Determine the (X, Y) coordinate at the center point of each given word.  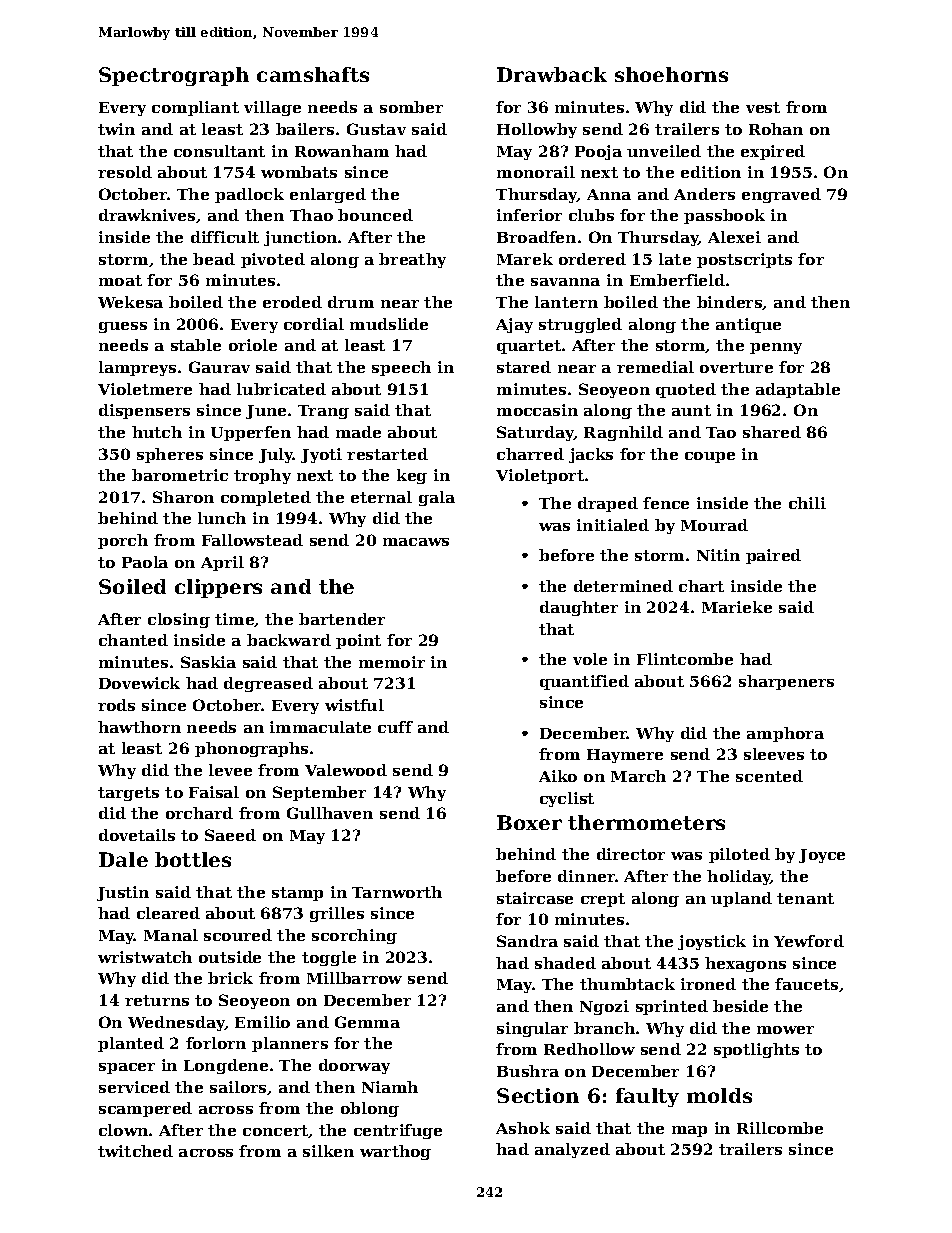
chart (701, 586)
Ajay (514, 325)
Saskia (208, 662)
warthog (395, 1152)
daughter (579, 608)
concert (275, 1130)
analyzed (572, 1150)
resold (125, 172)
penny (776, 348)
